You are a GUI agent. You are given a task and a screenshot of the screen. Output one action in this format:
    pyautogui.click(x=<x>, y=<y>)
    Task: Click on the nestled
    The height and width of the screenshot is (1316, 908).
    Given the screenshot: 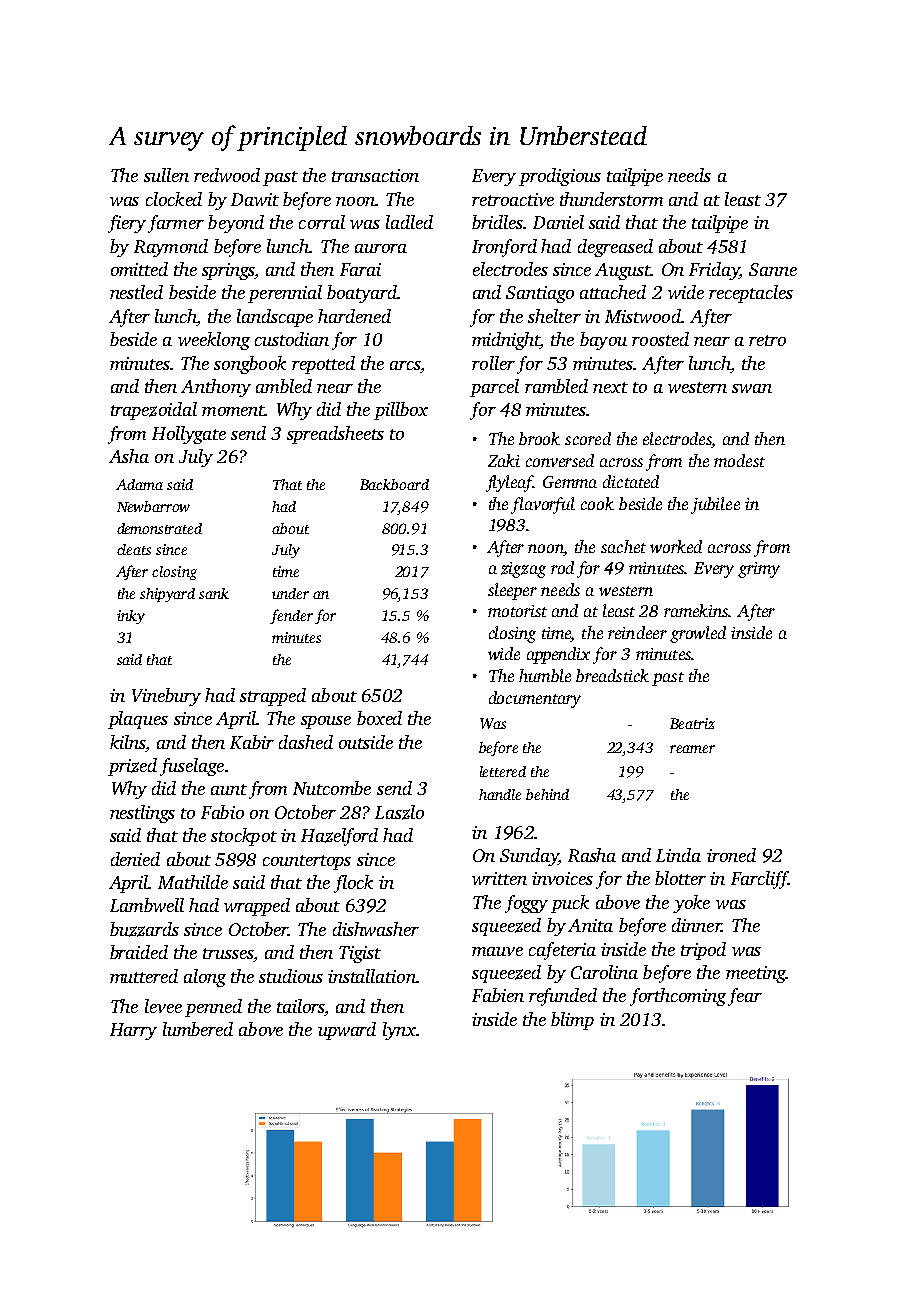 What is the action you would take?
    pyautogui.click(x=136, y=292)
